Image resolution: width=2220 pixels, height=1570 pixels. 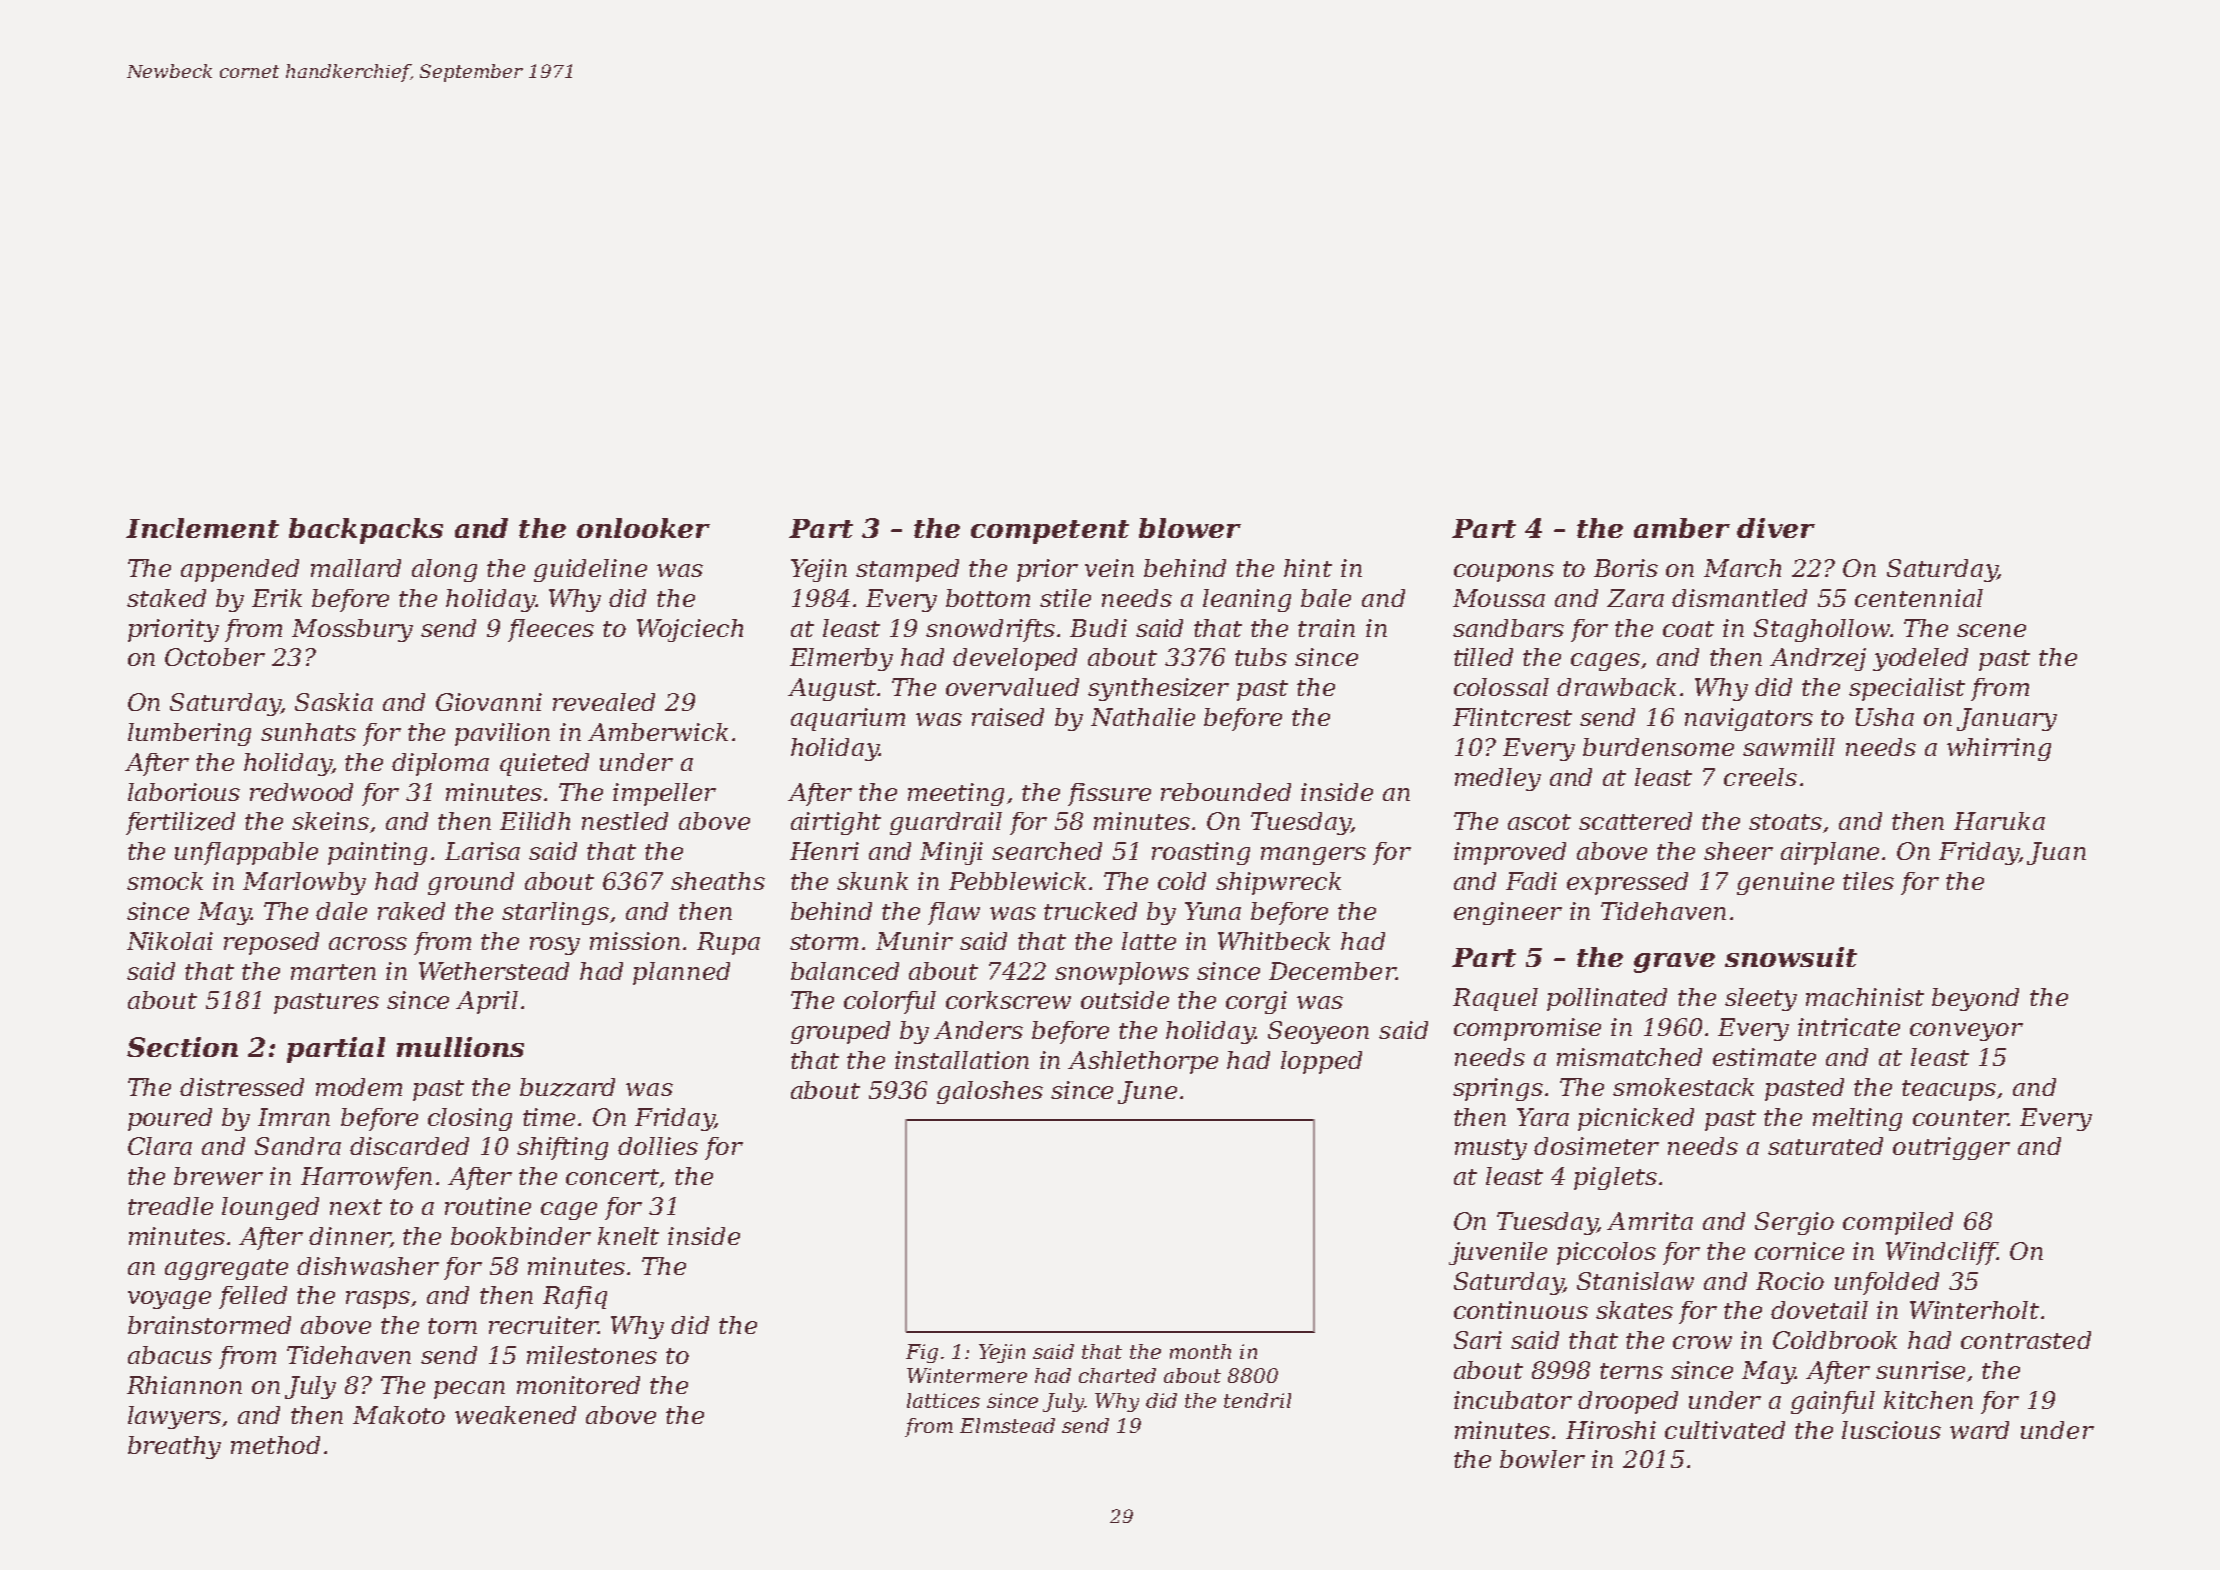 What do you see at coordinates (628, 1236) in the screenshot?
I see `knelt` at bounding box center [628, 1236].
